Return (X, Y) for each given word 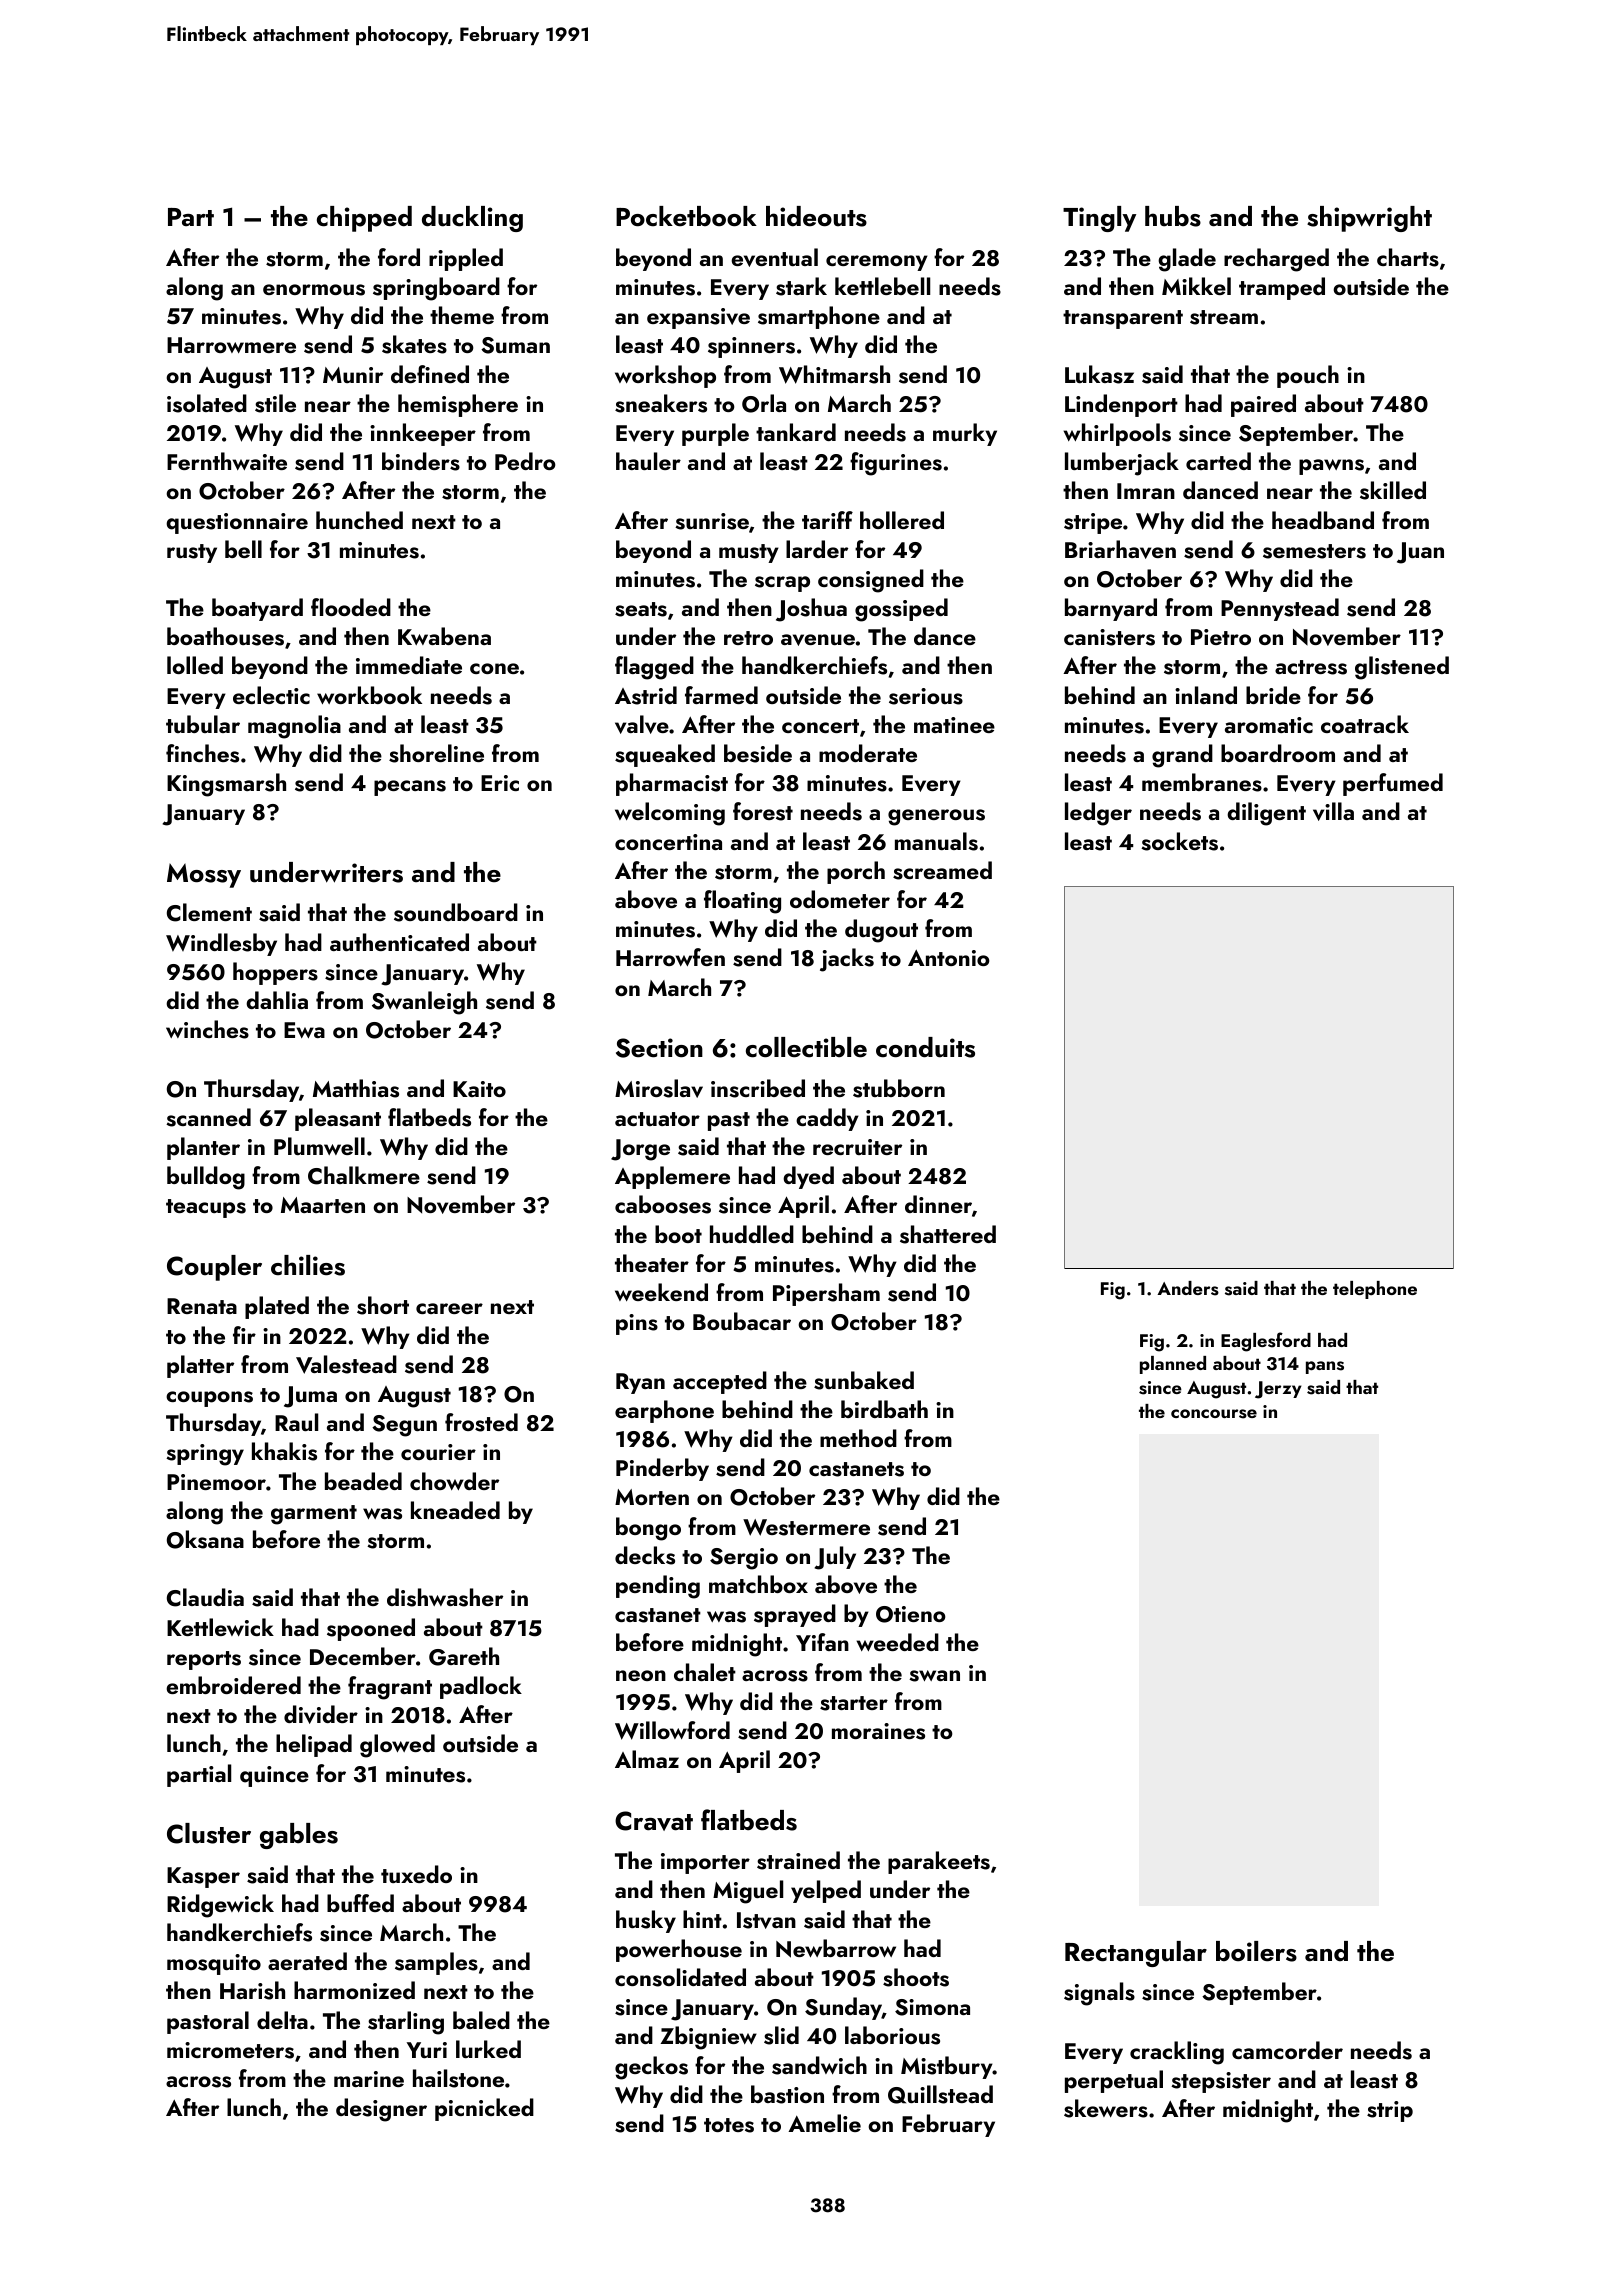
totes (729, 2125)
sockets (1179, 841)
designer (381, 2110)
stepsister (1221, 2082)
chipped (364, 219)
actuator (657, 1119)
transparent (1123, 319)
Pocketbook (686, 216)
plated (277, 1307)
